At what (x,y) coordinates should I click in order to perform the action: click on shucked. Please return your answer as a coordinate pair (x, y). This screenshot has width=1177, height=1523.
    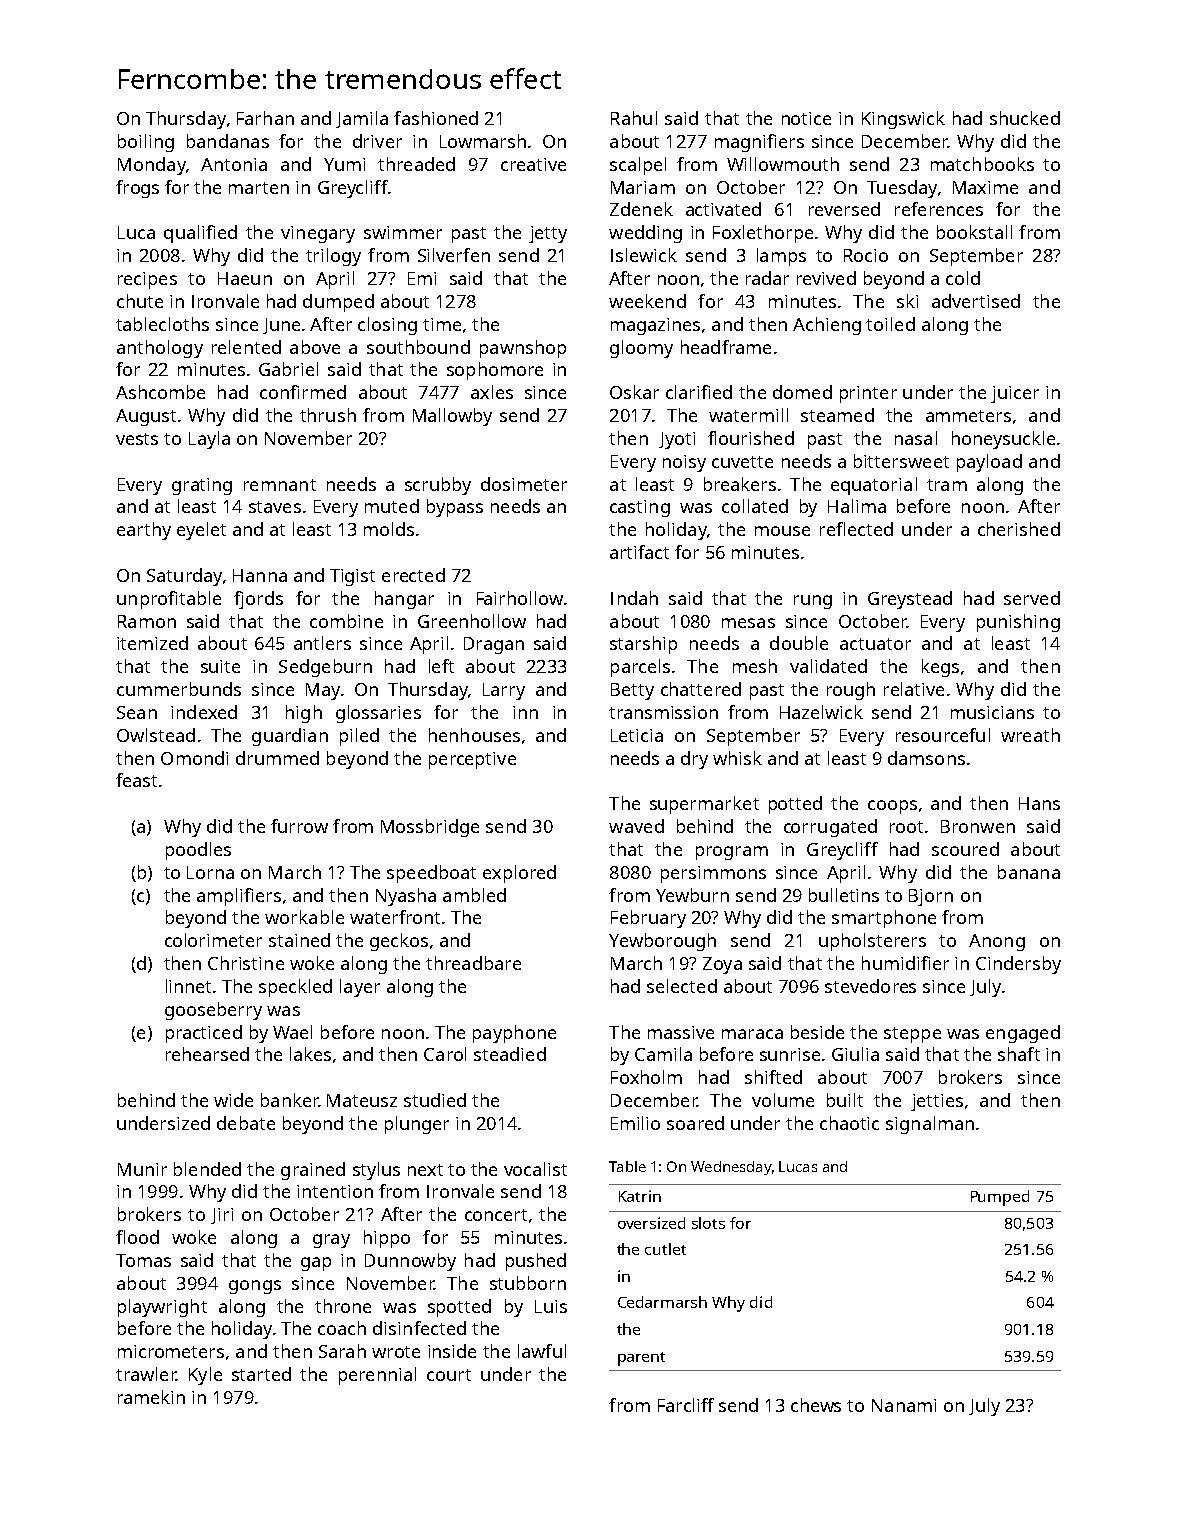
    Looking at the image, I should click on (1025, 118).
